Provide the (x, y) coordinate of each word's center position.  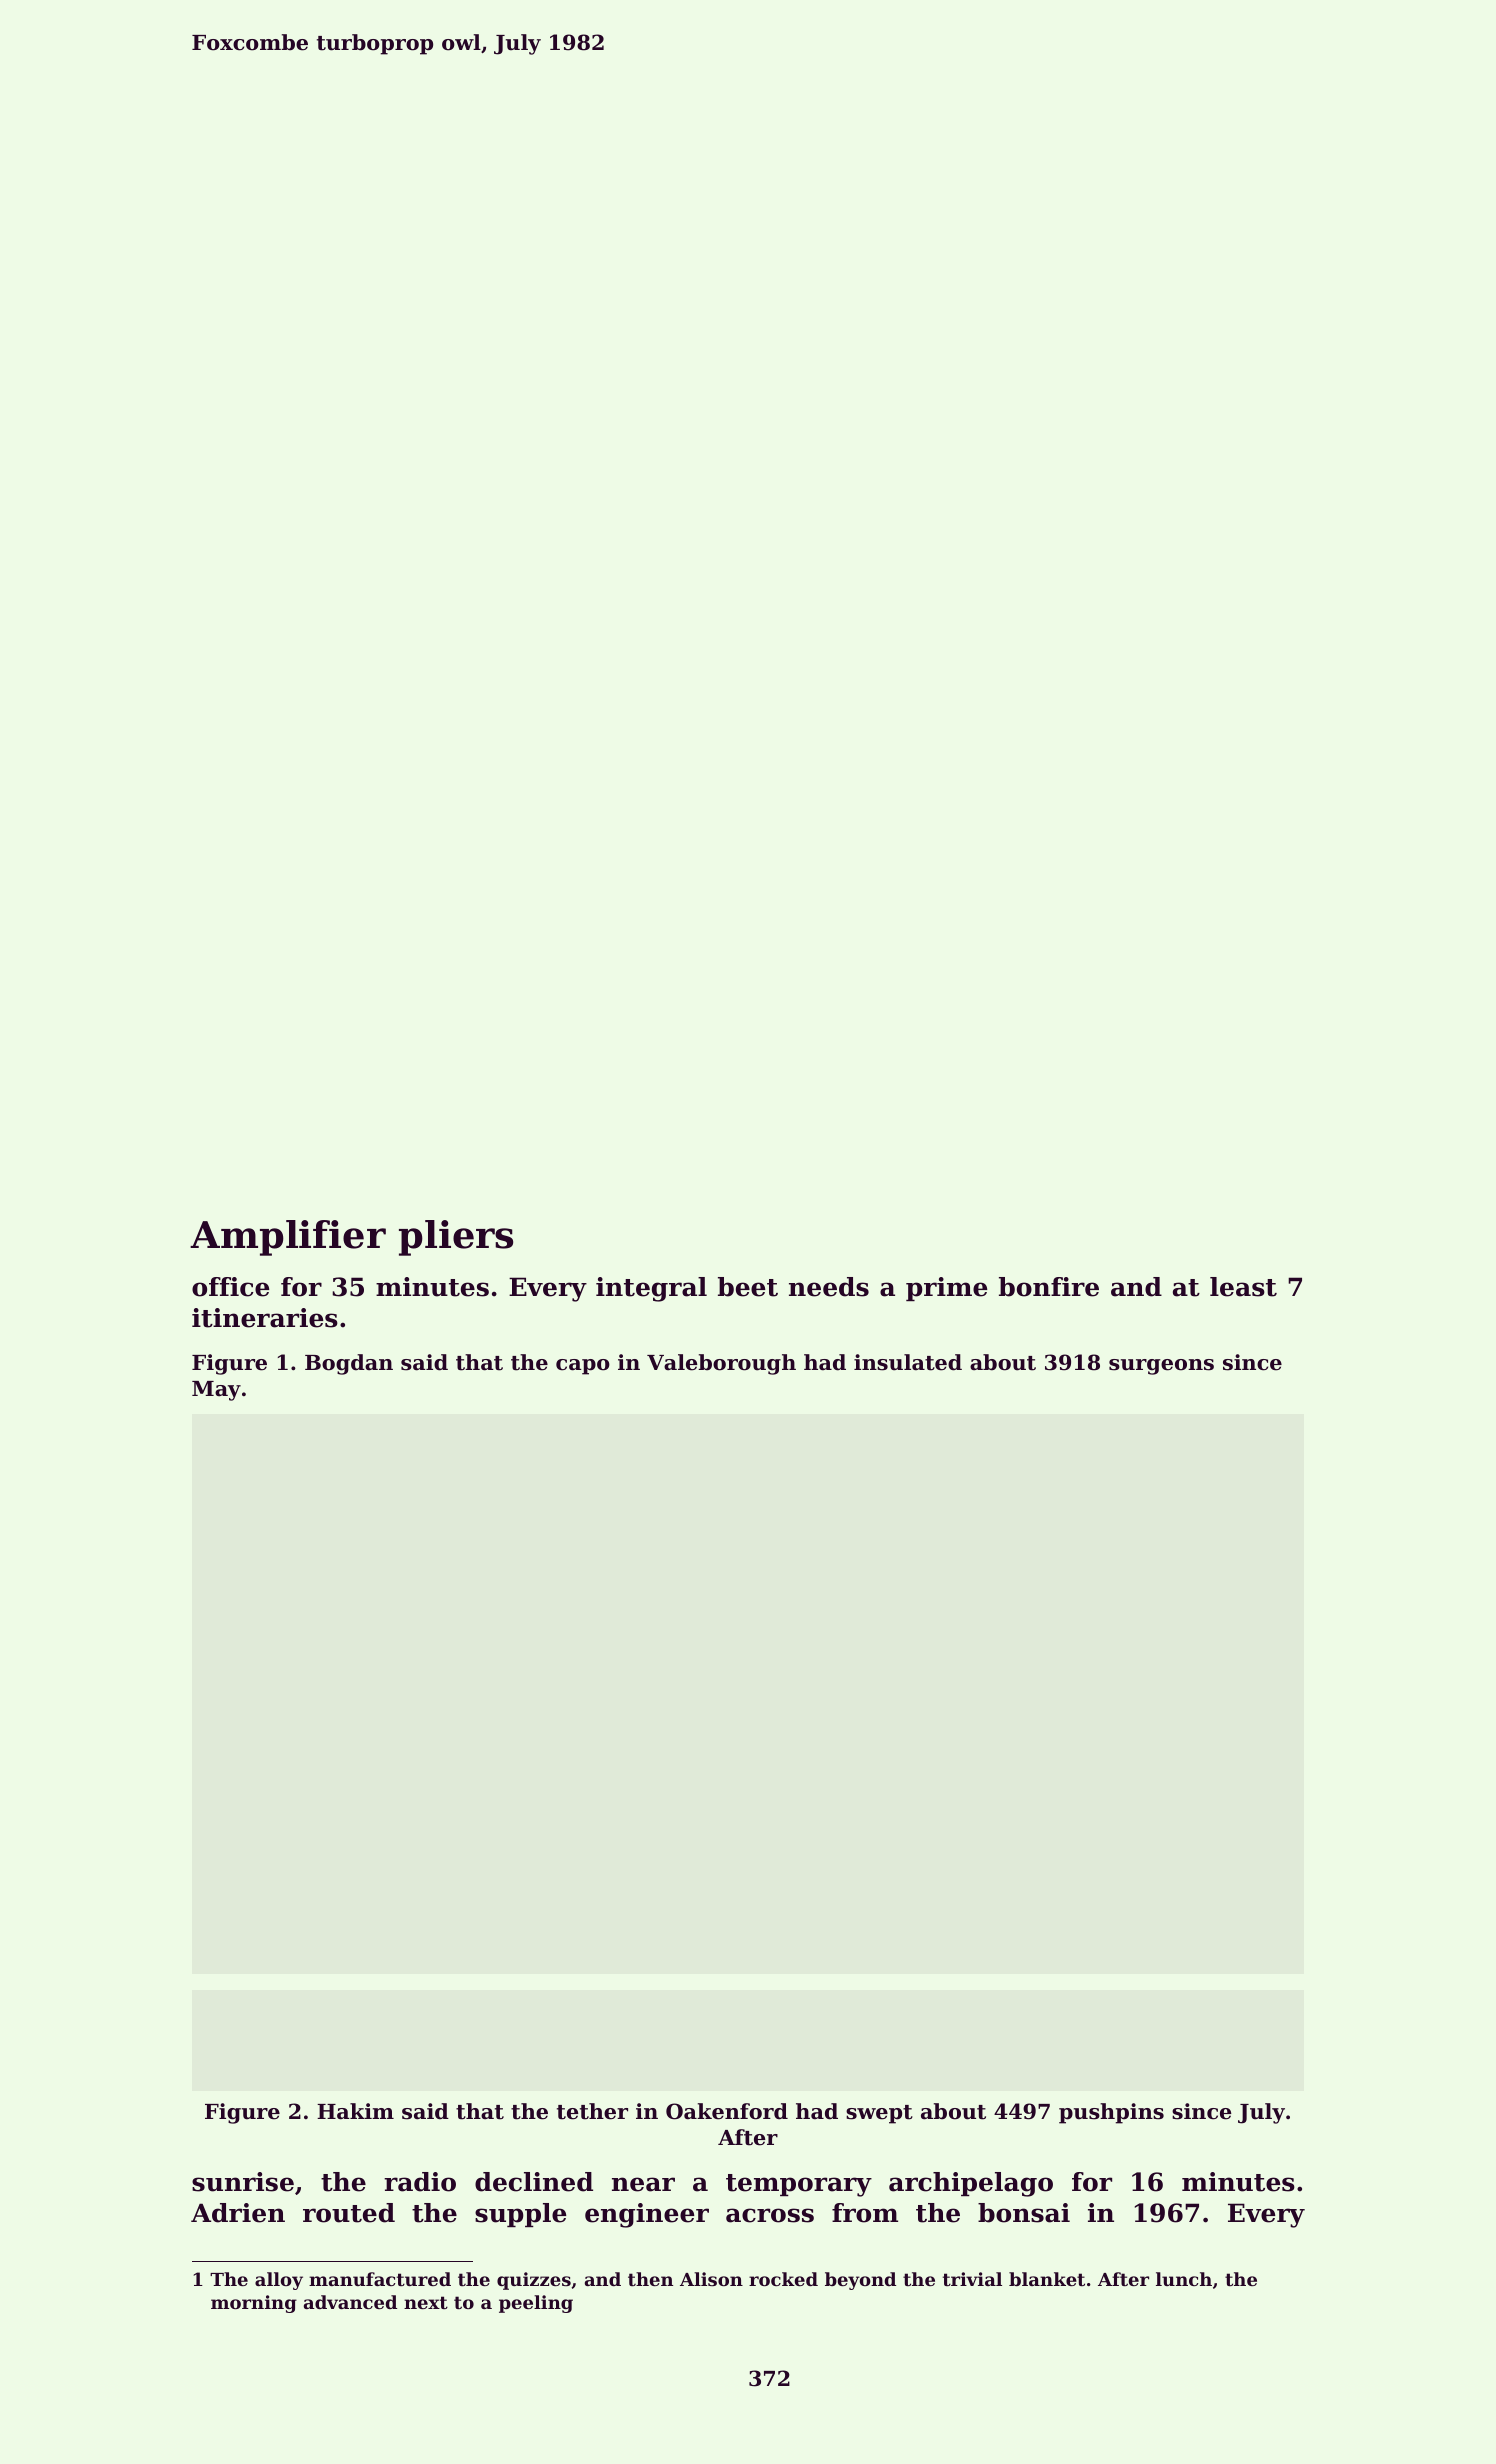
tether (592, 2111)
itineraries (265, 1318)
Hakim (355, 2111)
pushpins (1111, 2113)
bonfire (1049, 1287)
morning (254, 2304)
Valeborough (721, 1364)
